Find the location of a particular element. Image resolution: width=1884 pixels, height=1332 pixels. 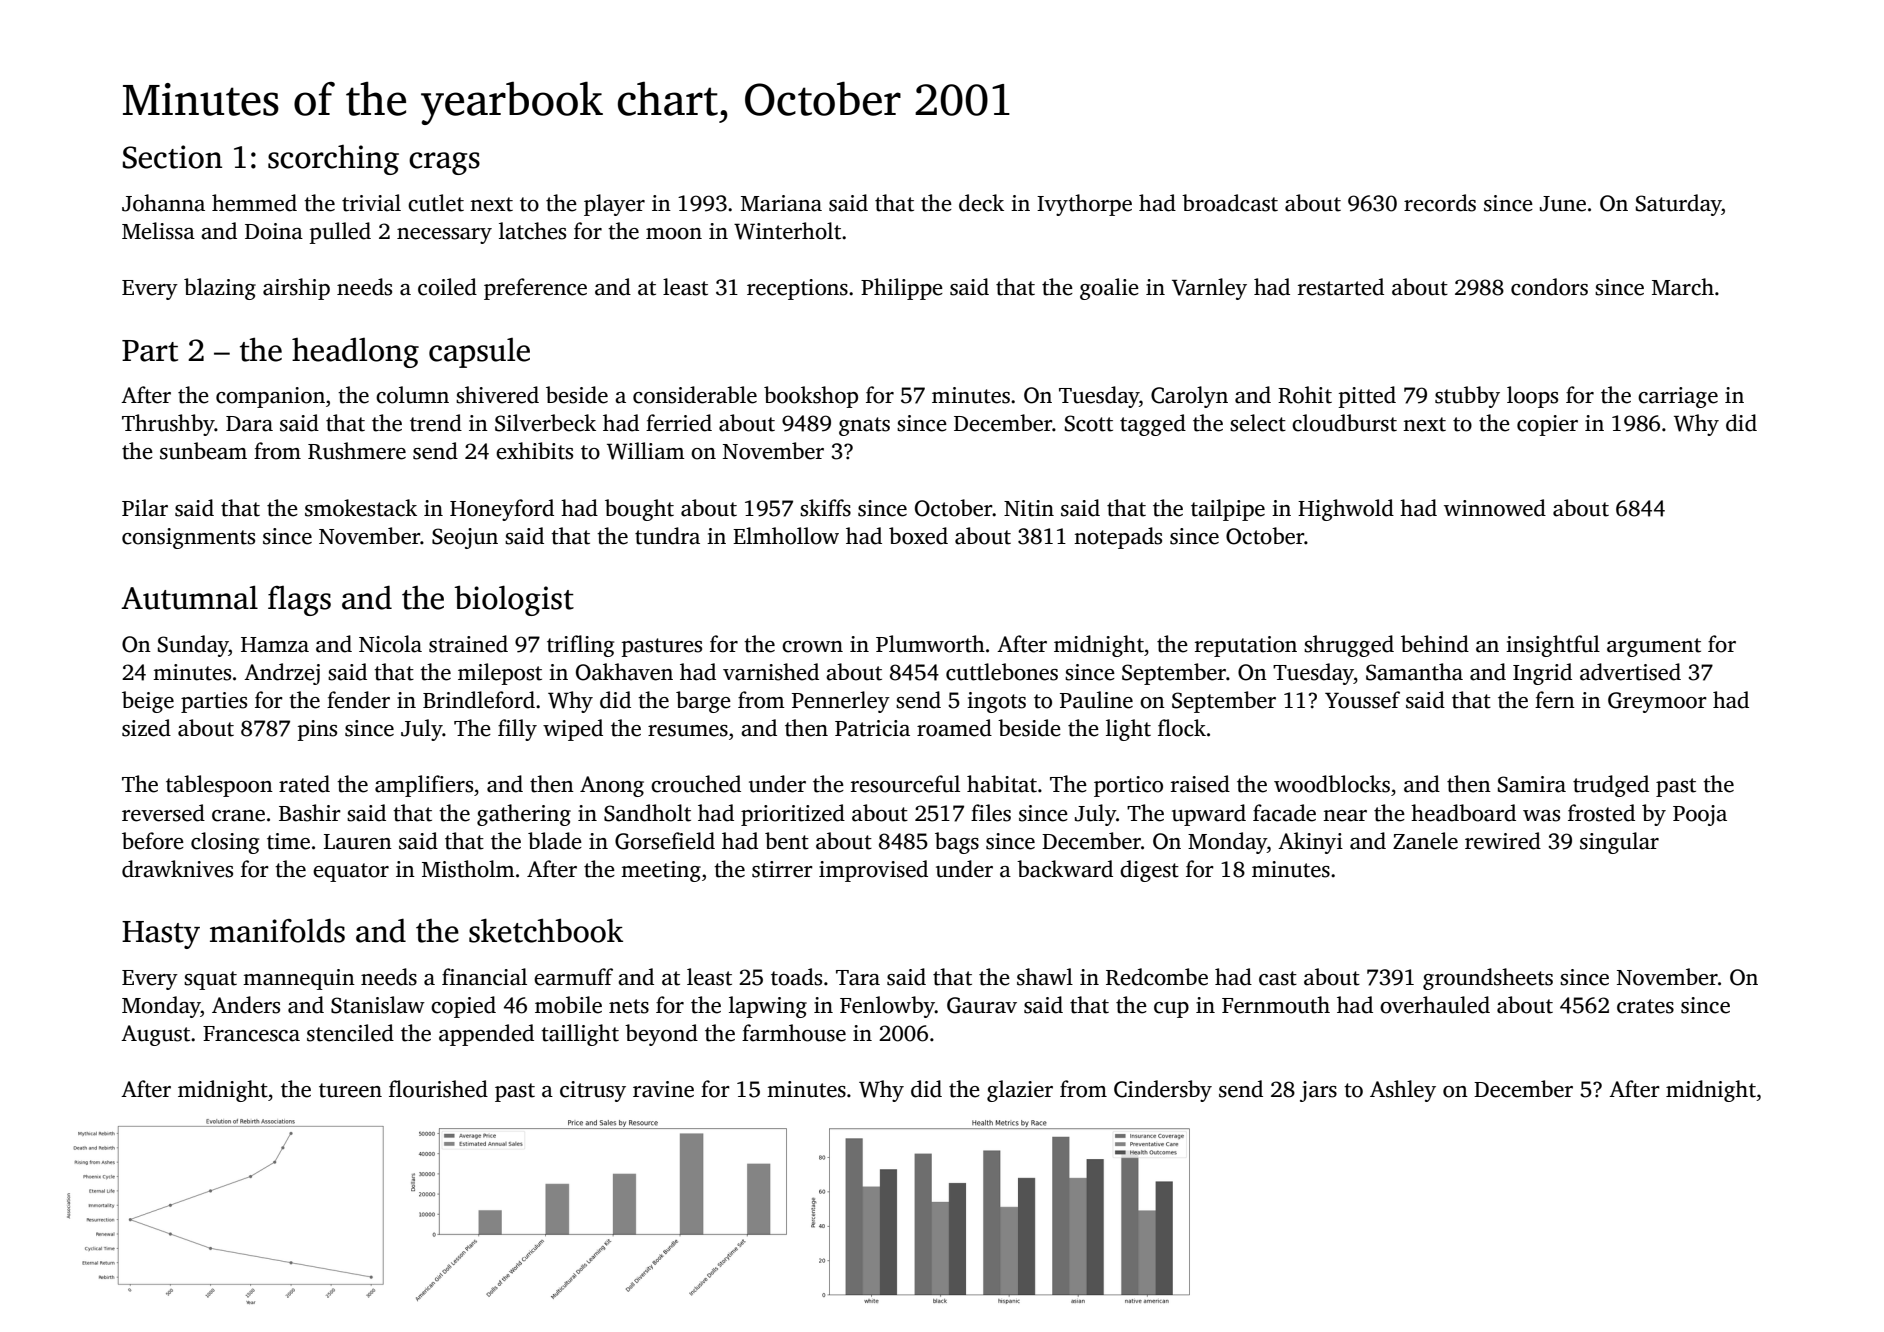

Section is located at coordinates (172, 157).
